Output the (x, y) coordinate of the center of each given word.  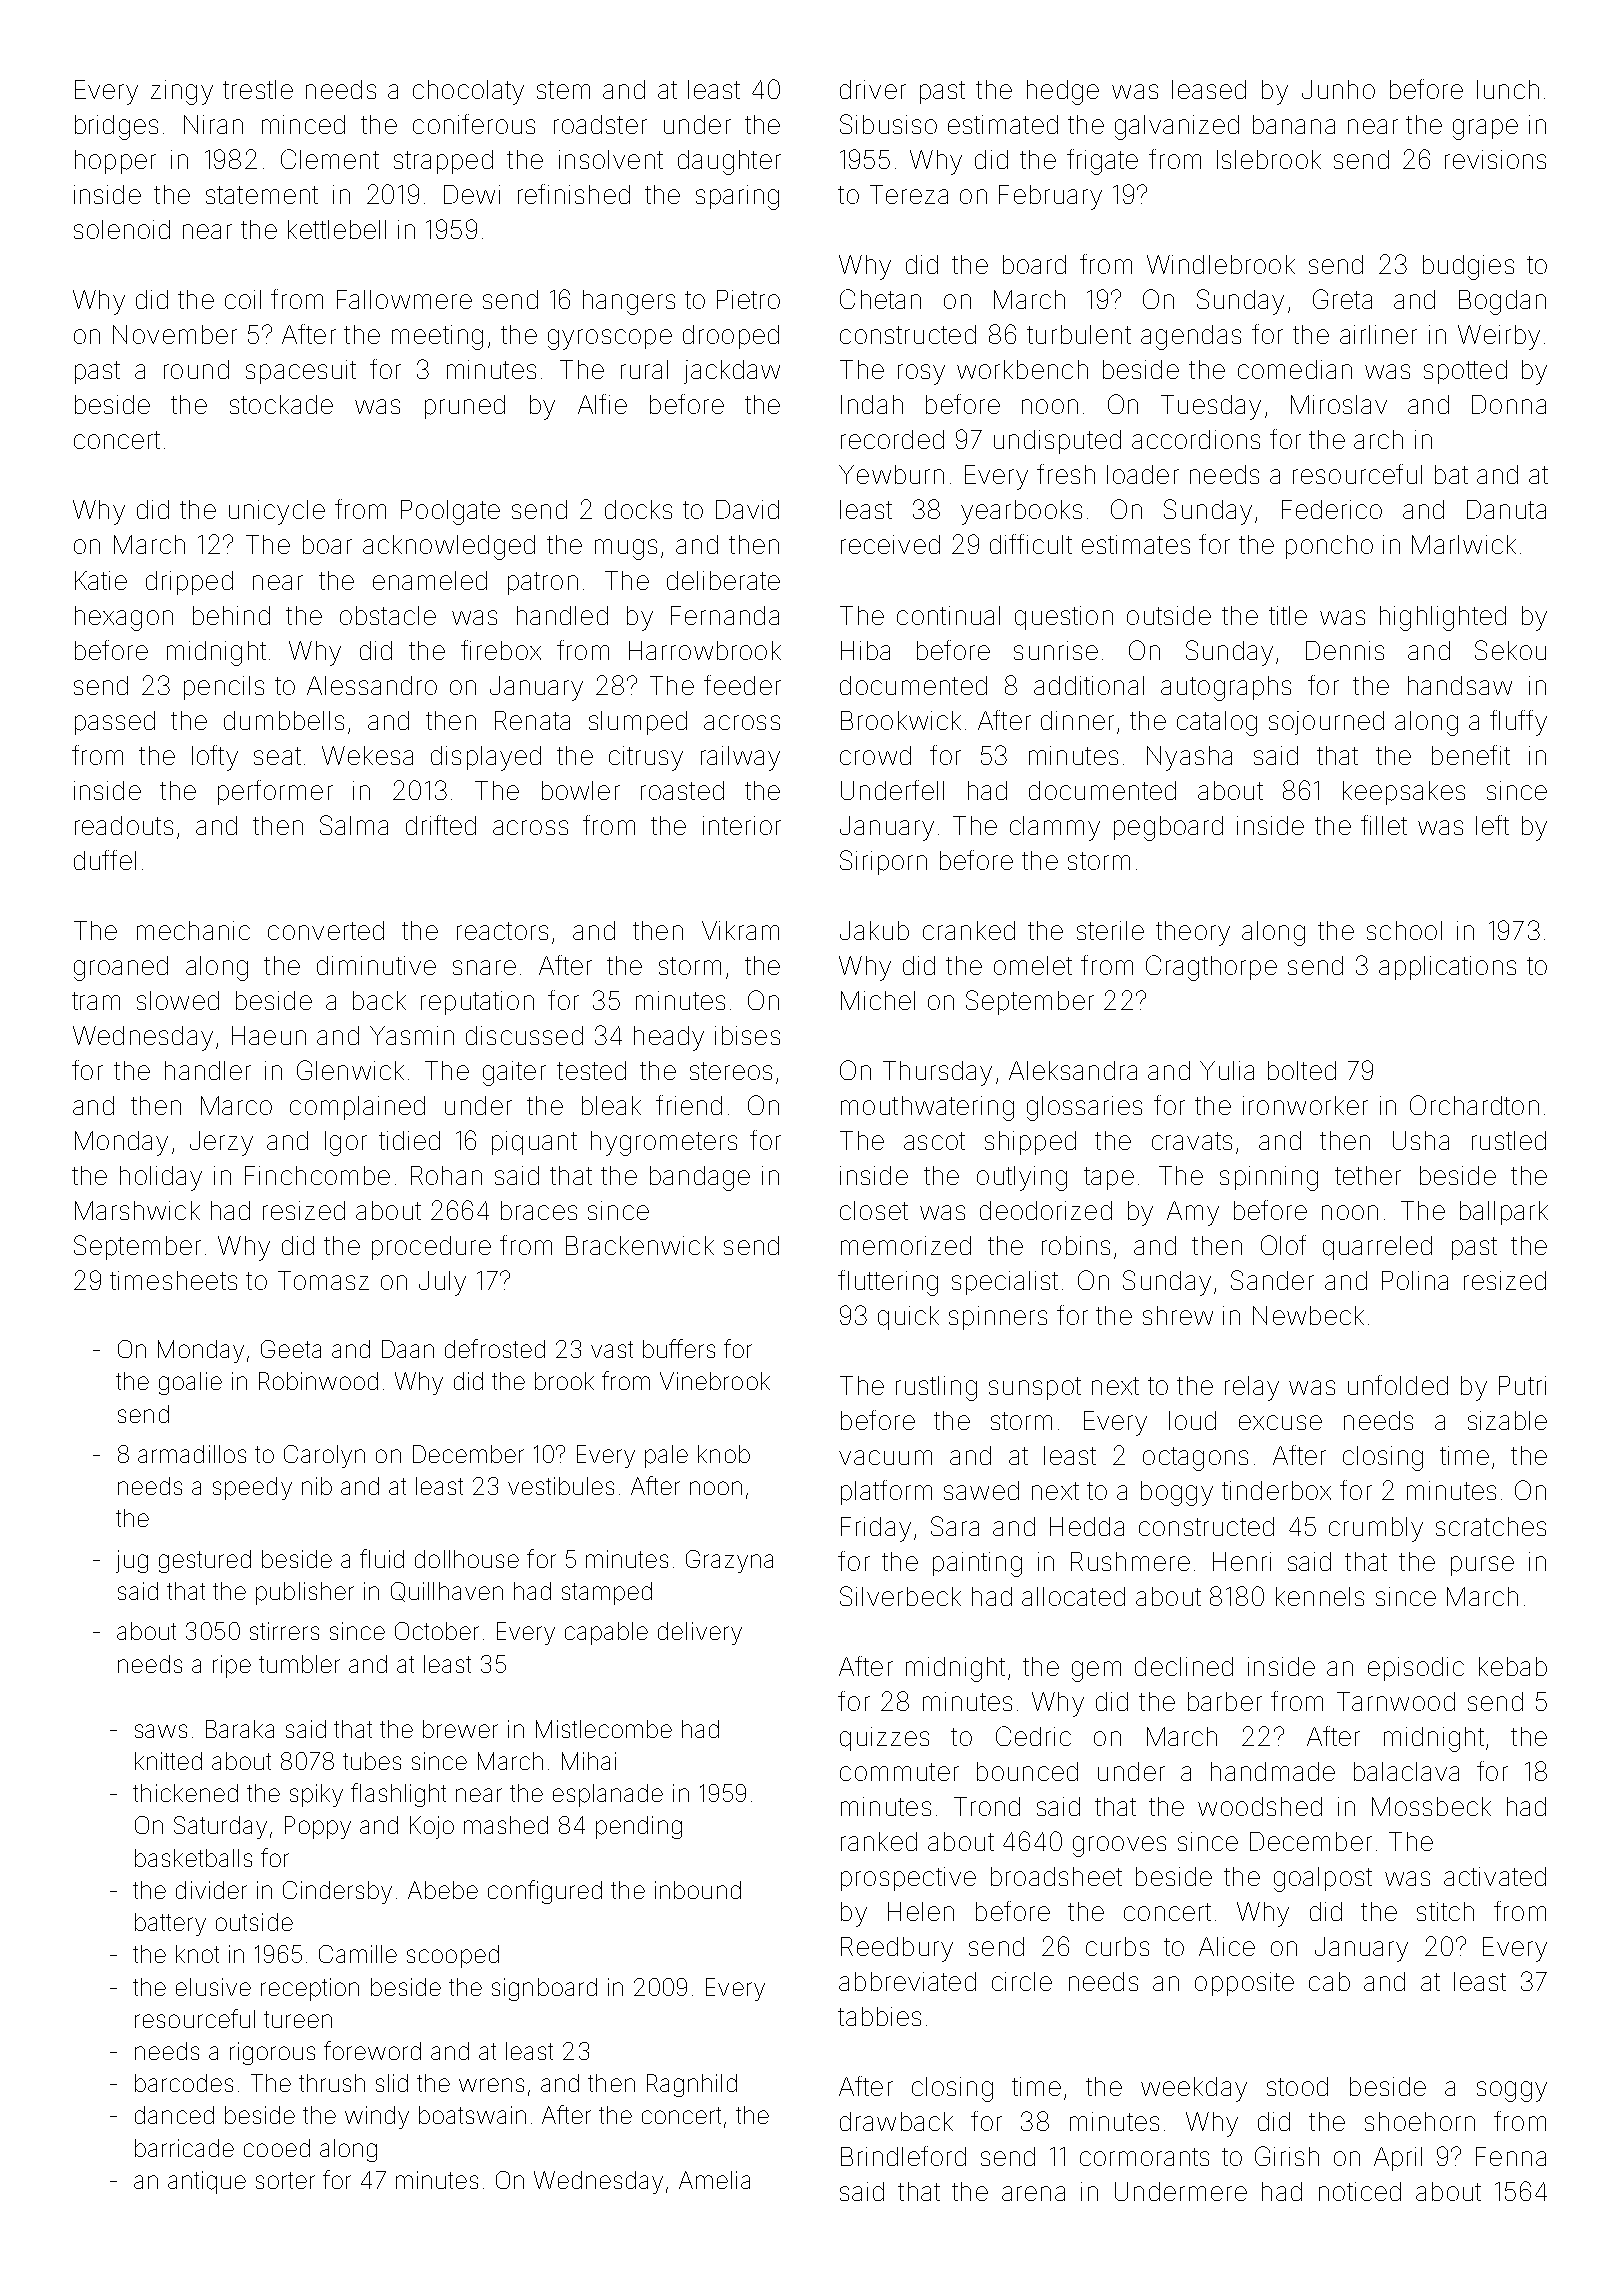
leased (1209, 89)
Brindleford (903, 2156)
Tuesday (1211, 407)
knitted (168, 1761)
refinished (574, 194)
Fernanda (725, 615)
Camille (358, 1954)
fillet (1384, 825)
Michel (878, 1000)
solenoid (122, 229)
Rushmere (1130, 1561)
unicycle (277, 512)
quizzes (884, 1739)
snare (484, 967)
